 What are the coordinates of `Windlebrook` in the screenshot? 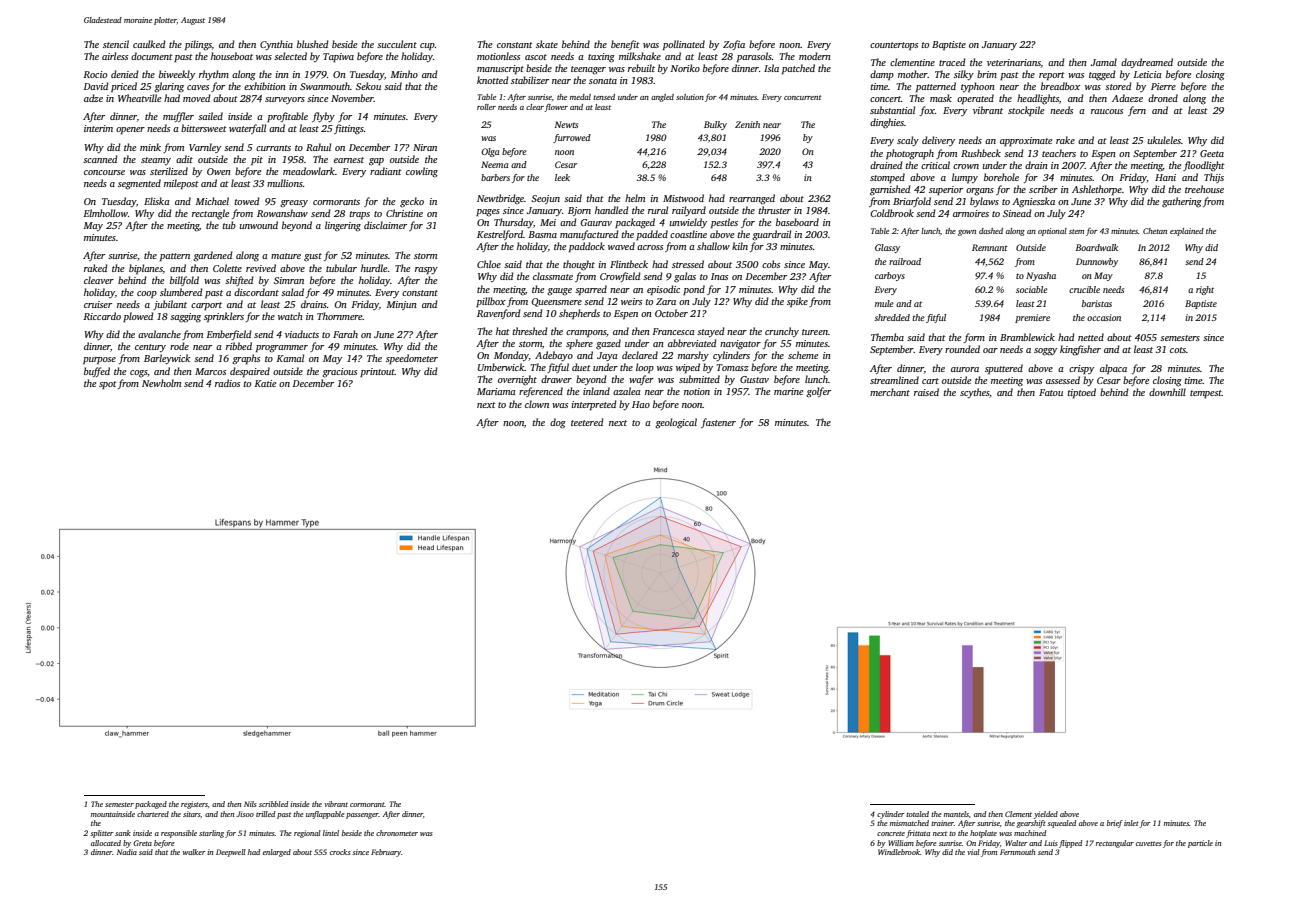 It's located at (899, 852).
